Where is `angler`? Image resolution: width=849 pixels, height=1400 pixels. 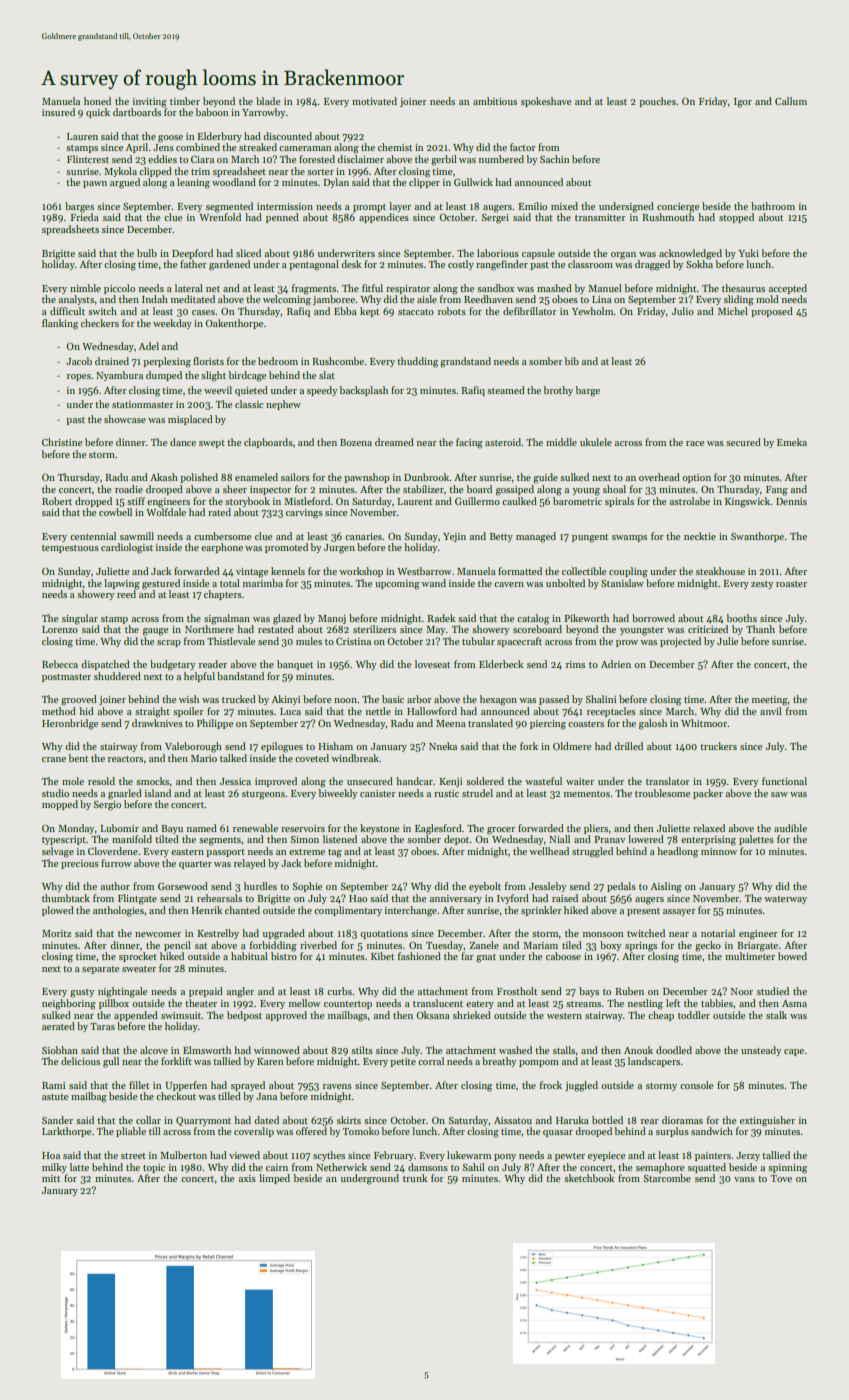 angler is located at coordinates (240, 992).
